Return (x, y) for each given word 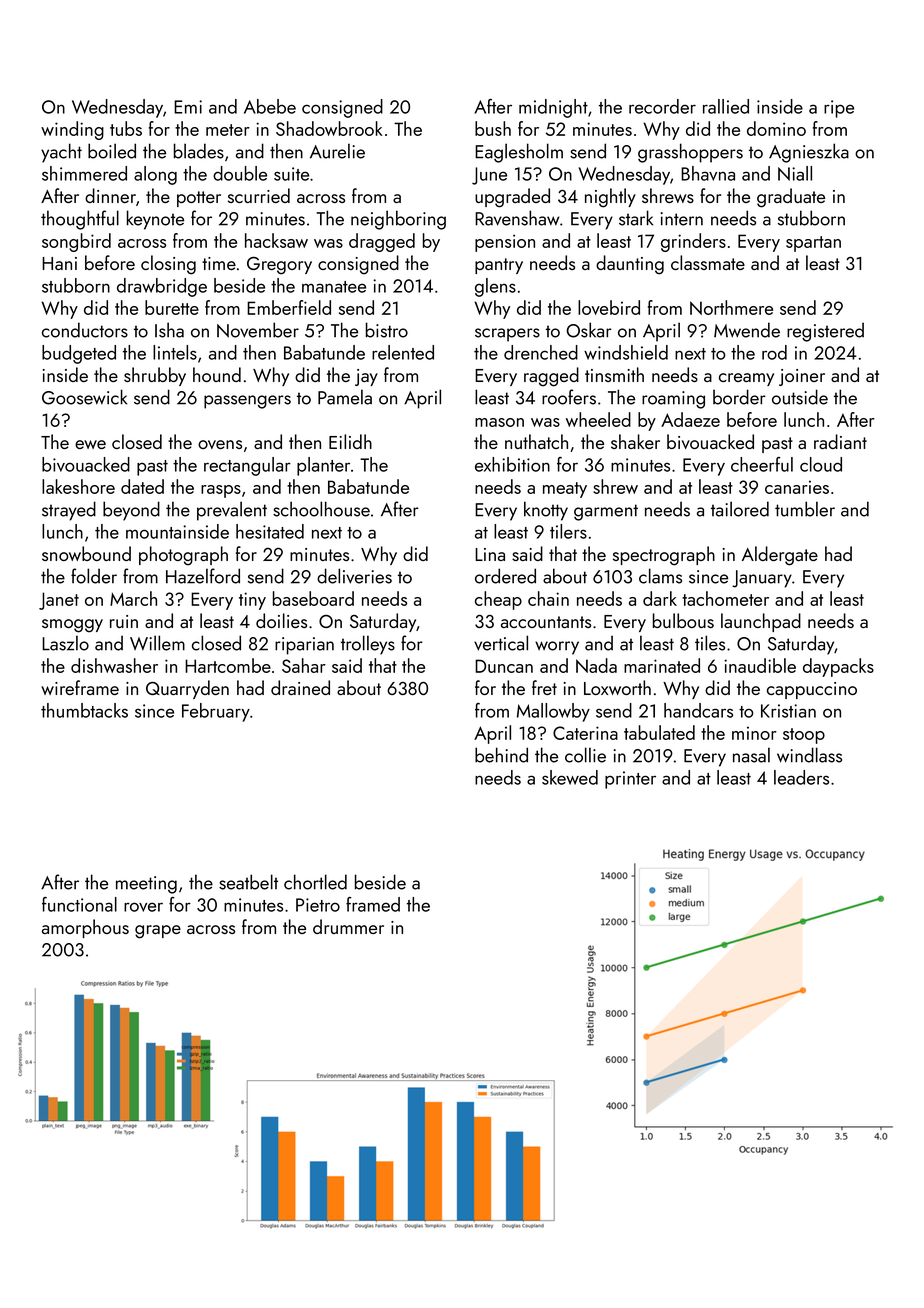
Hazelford (203, 576)
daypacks (838, 667)
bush (493, 128)
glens (495, 287)
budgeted (79, 354)
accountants (546, 622)
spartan (813, 244)
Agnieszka (809, 153)
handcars (698, 710)
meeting (146, 885)
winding (72, 130)
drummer (348, 926)
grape (158, 932)
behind (501, 755)
